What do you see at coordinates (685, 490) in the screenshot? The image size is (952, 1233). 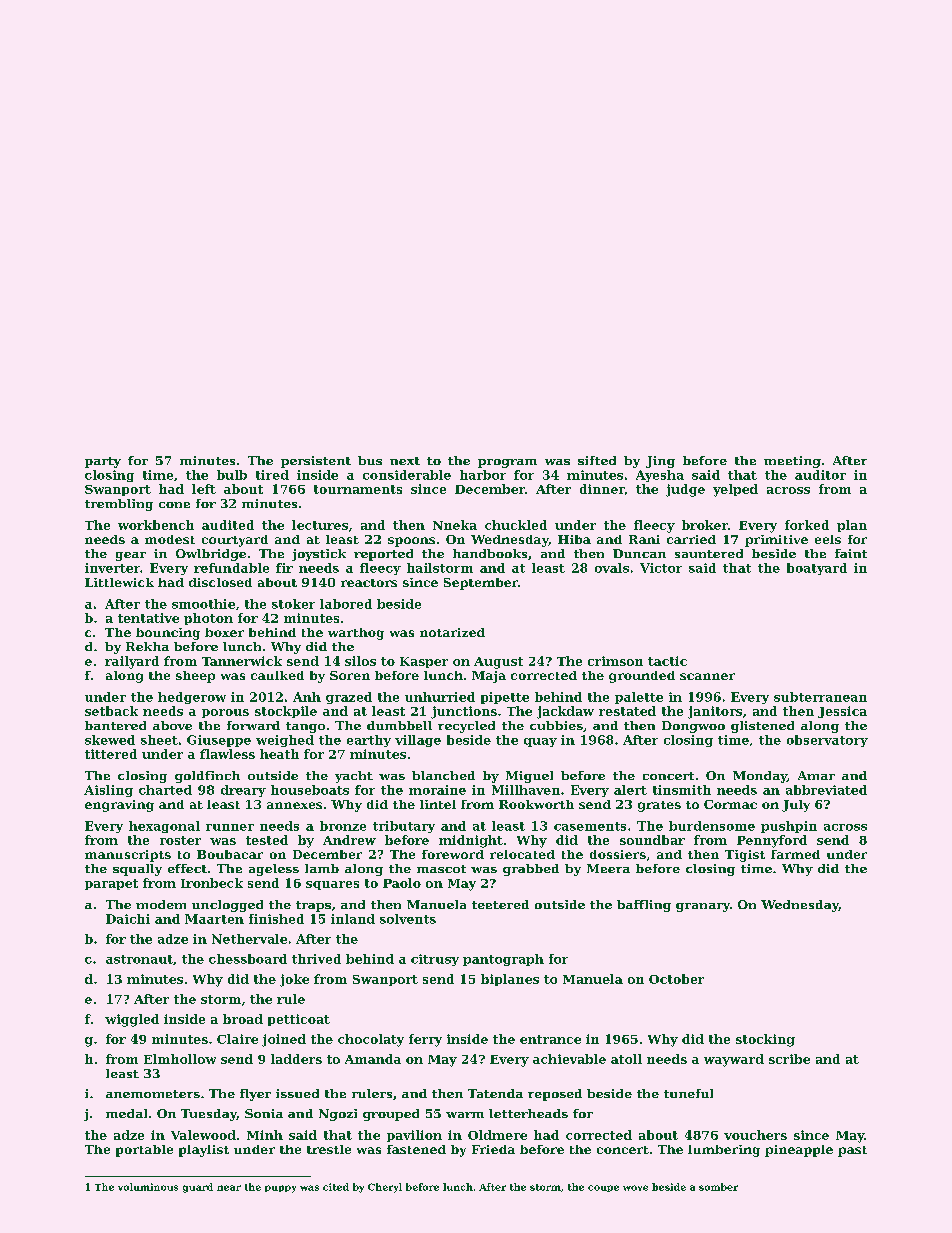 I see `judge` at bounding box center [685, 490].
